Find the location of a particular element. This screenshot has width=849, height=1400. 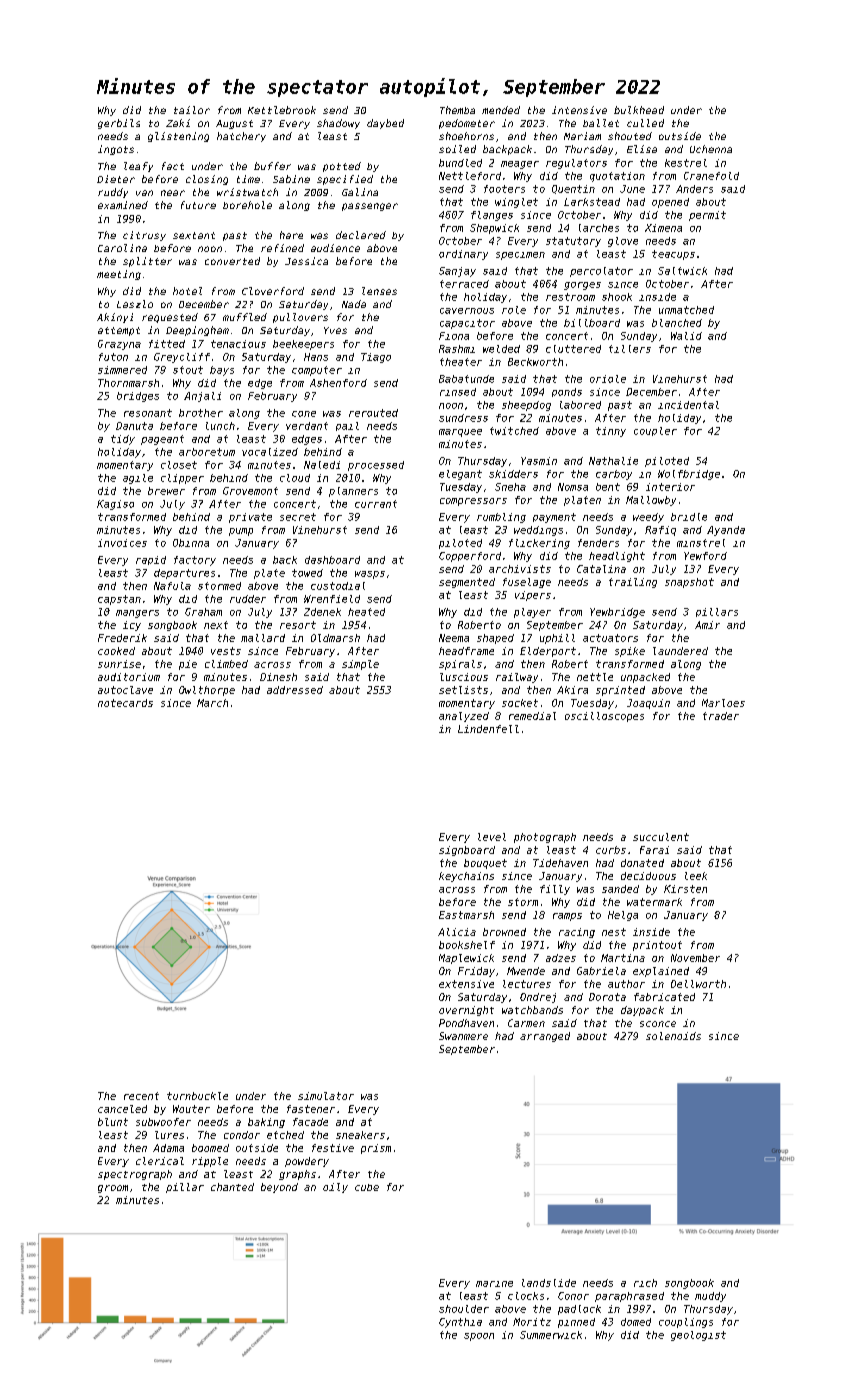

geologist is located at coordinates (698, 1336).
